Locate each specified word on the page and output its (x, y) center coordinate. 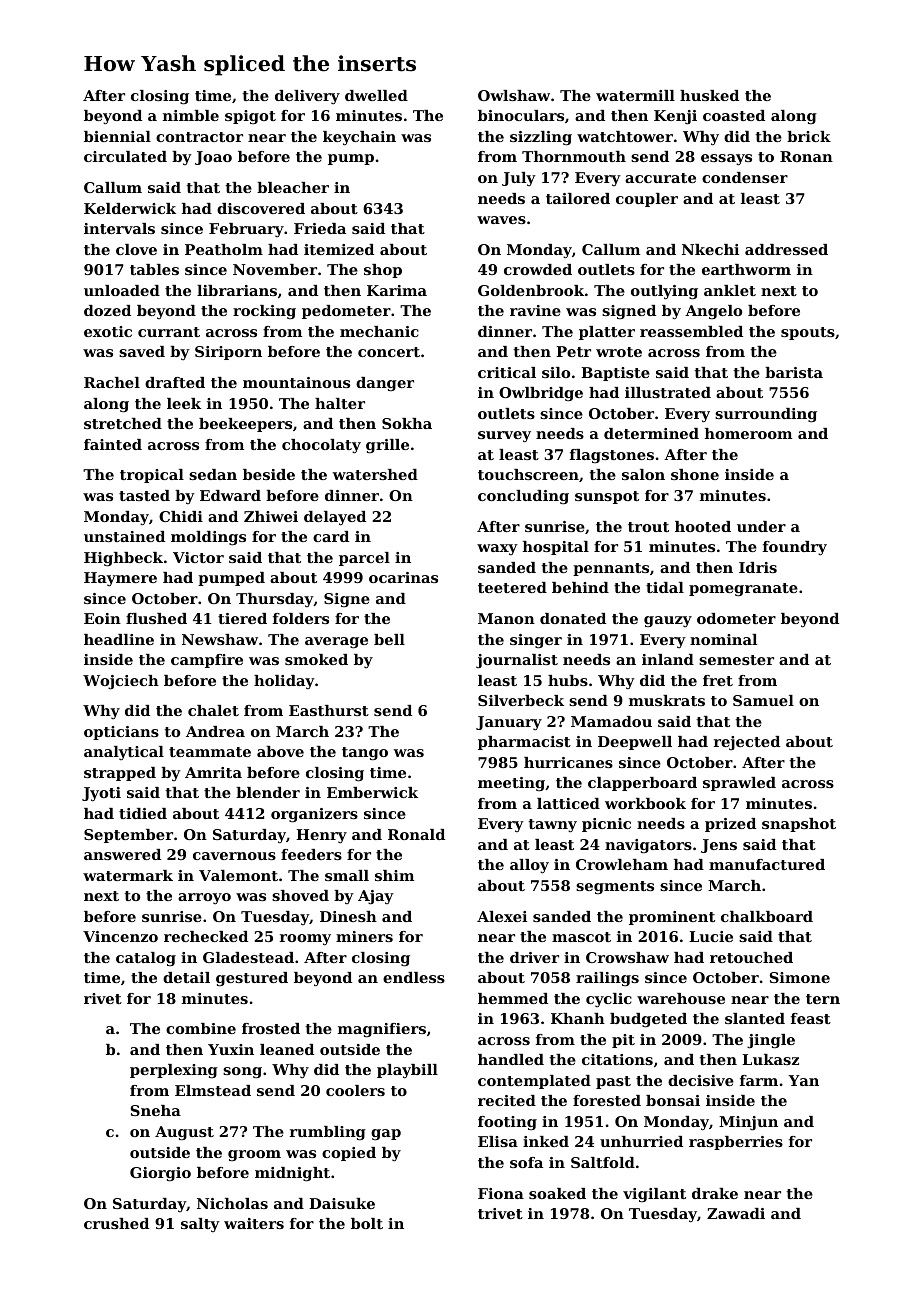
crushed (116, 1223)
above (280, 751)
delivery (307, 97)
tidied (143, 813)
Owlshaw (514, 95)
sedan (213, 474)
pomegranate (743, 590)
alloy (529, 866)
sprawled (739, 784)
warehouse (681, 998)
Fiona (501, 1193)
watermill (635, 95)
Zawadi (736, 1213)
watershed (375, 474)
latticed (568, 803)
